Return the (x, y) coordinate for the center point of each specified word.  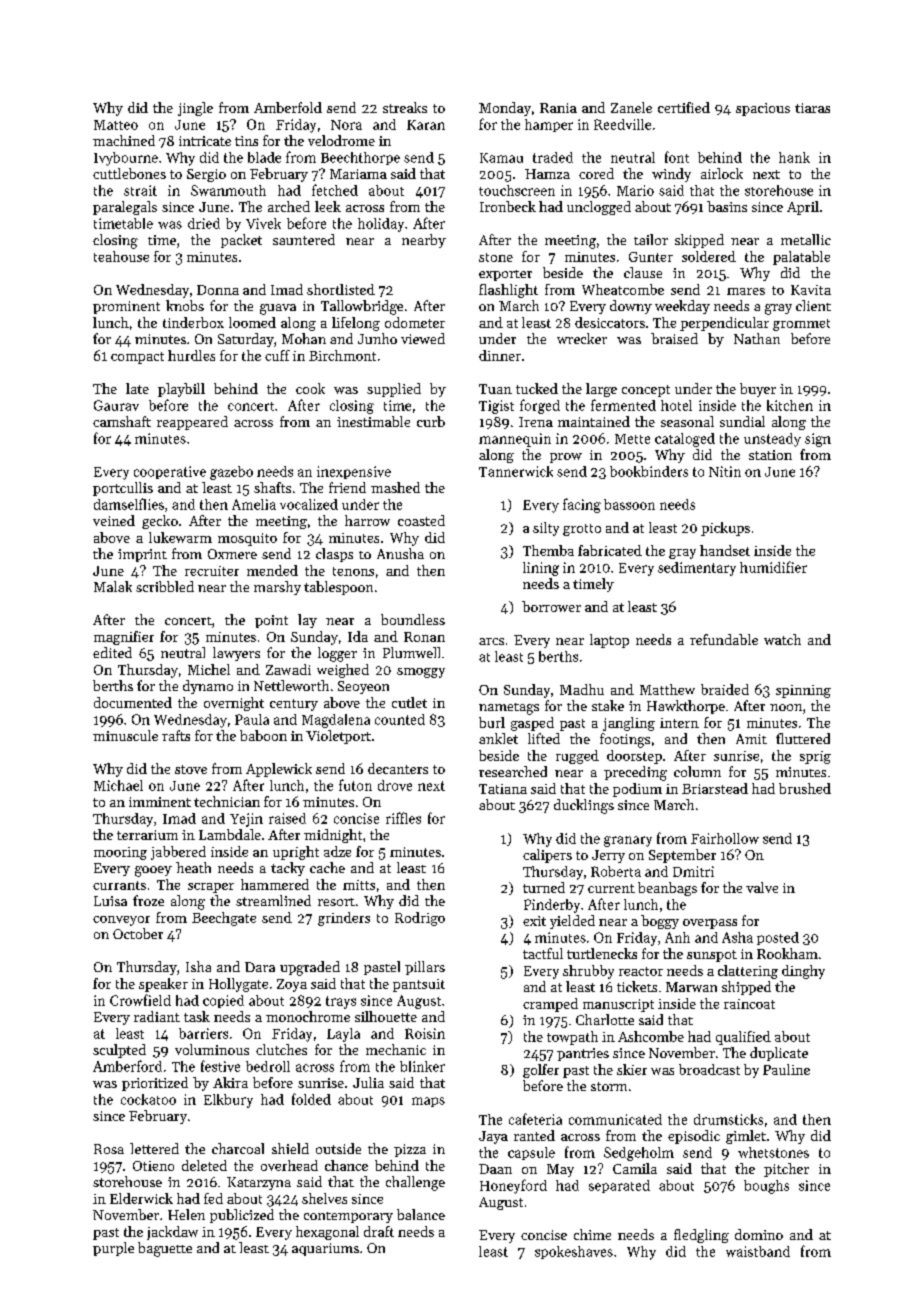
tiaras (812, 108)
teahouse (121, 256)
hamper (549, 125)
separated (619, 1186)
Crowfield (140, 1000)
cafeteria (535, 1119)
